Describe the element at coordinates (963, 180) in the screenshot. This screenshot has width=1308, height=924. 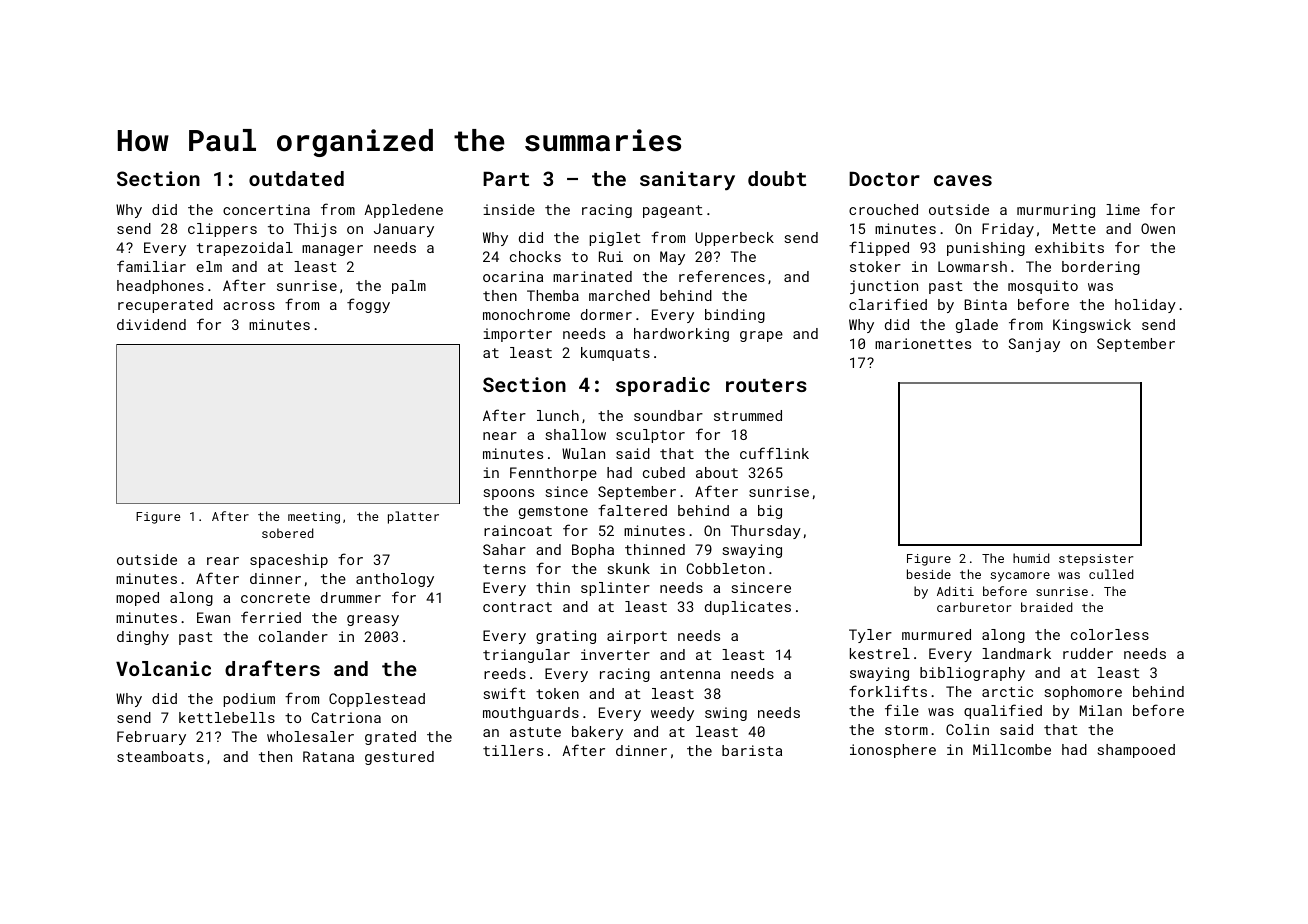
I see `caves` at that location.
